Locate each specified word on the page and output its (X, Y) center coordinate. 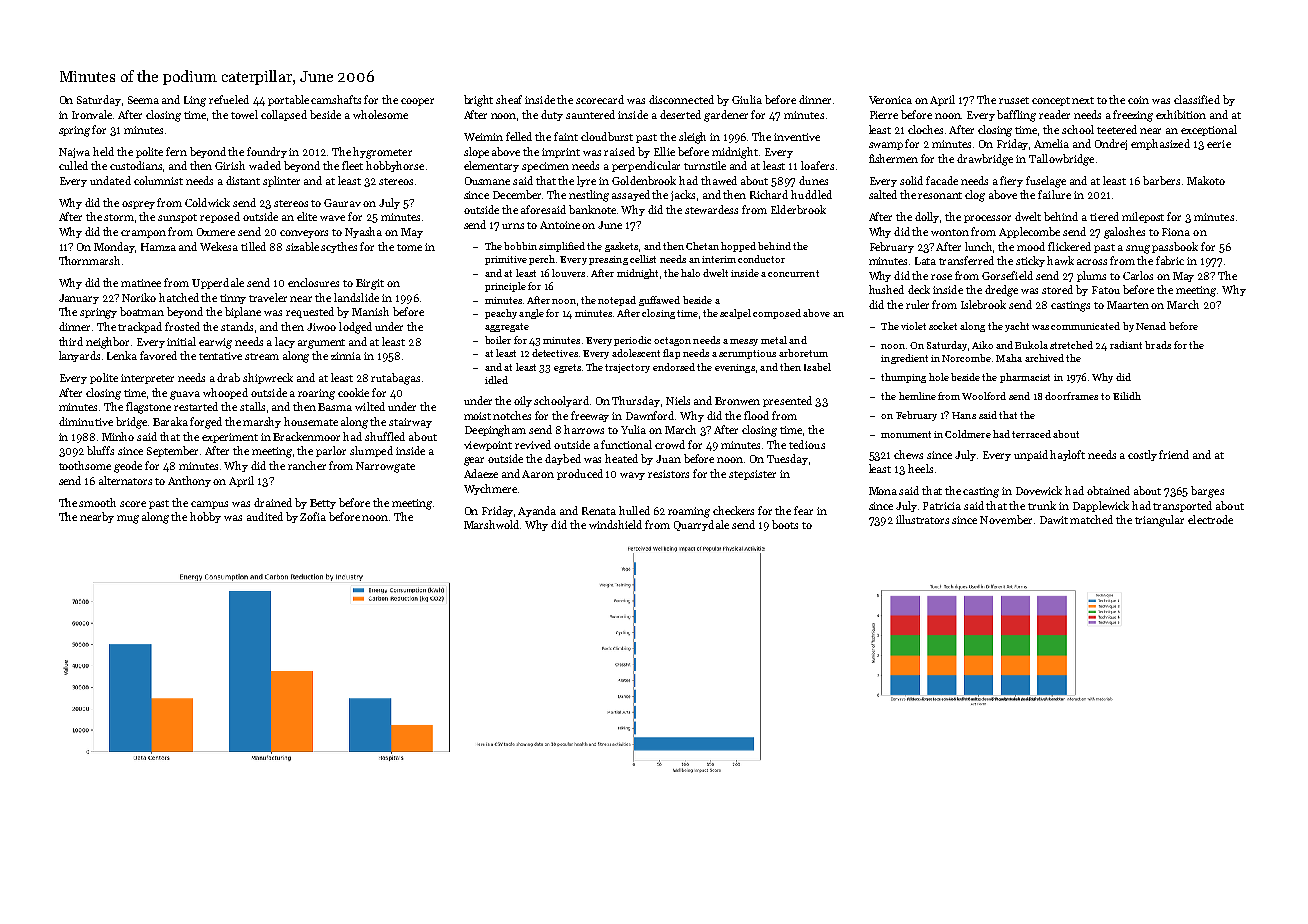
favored (158, 355)
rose (941, 277)
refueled (229, 99)
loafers (817, 165)
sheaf (509, 99)
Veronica (890, 100)
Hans (964, 415)
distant (243, 180)
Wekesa (219, 246)
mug (128, 519)
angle (531, 314)
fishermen (893, 158)
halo (690, 273)
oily (523, 401)
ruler (917, 304)
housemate (311, 421)
